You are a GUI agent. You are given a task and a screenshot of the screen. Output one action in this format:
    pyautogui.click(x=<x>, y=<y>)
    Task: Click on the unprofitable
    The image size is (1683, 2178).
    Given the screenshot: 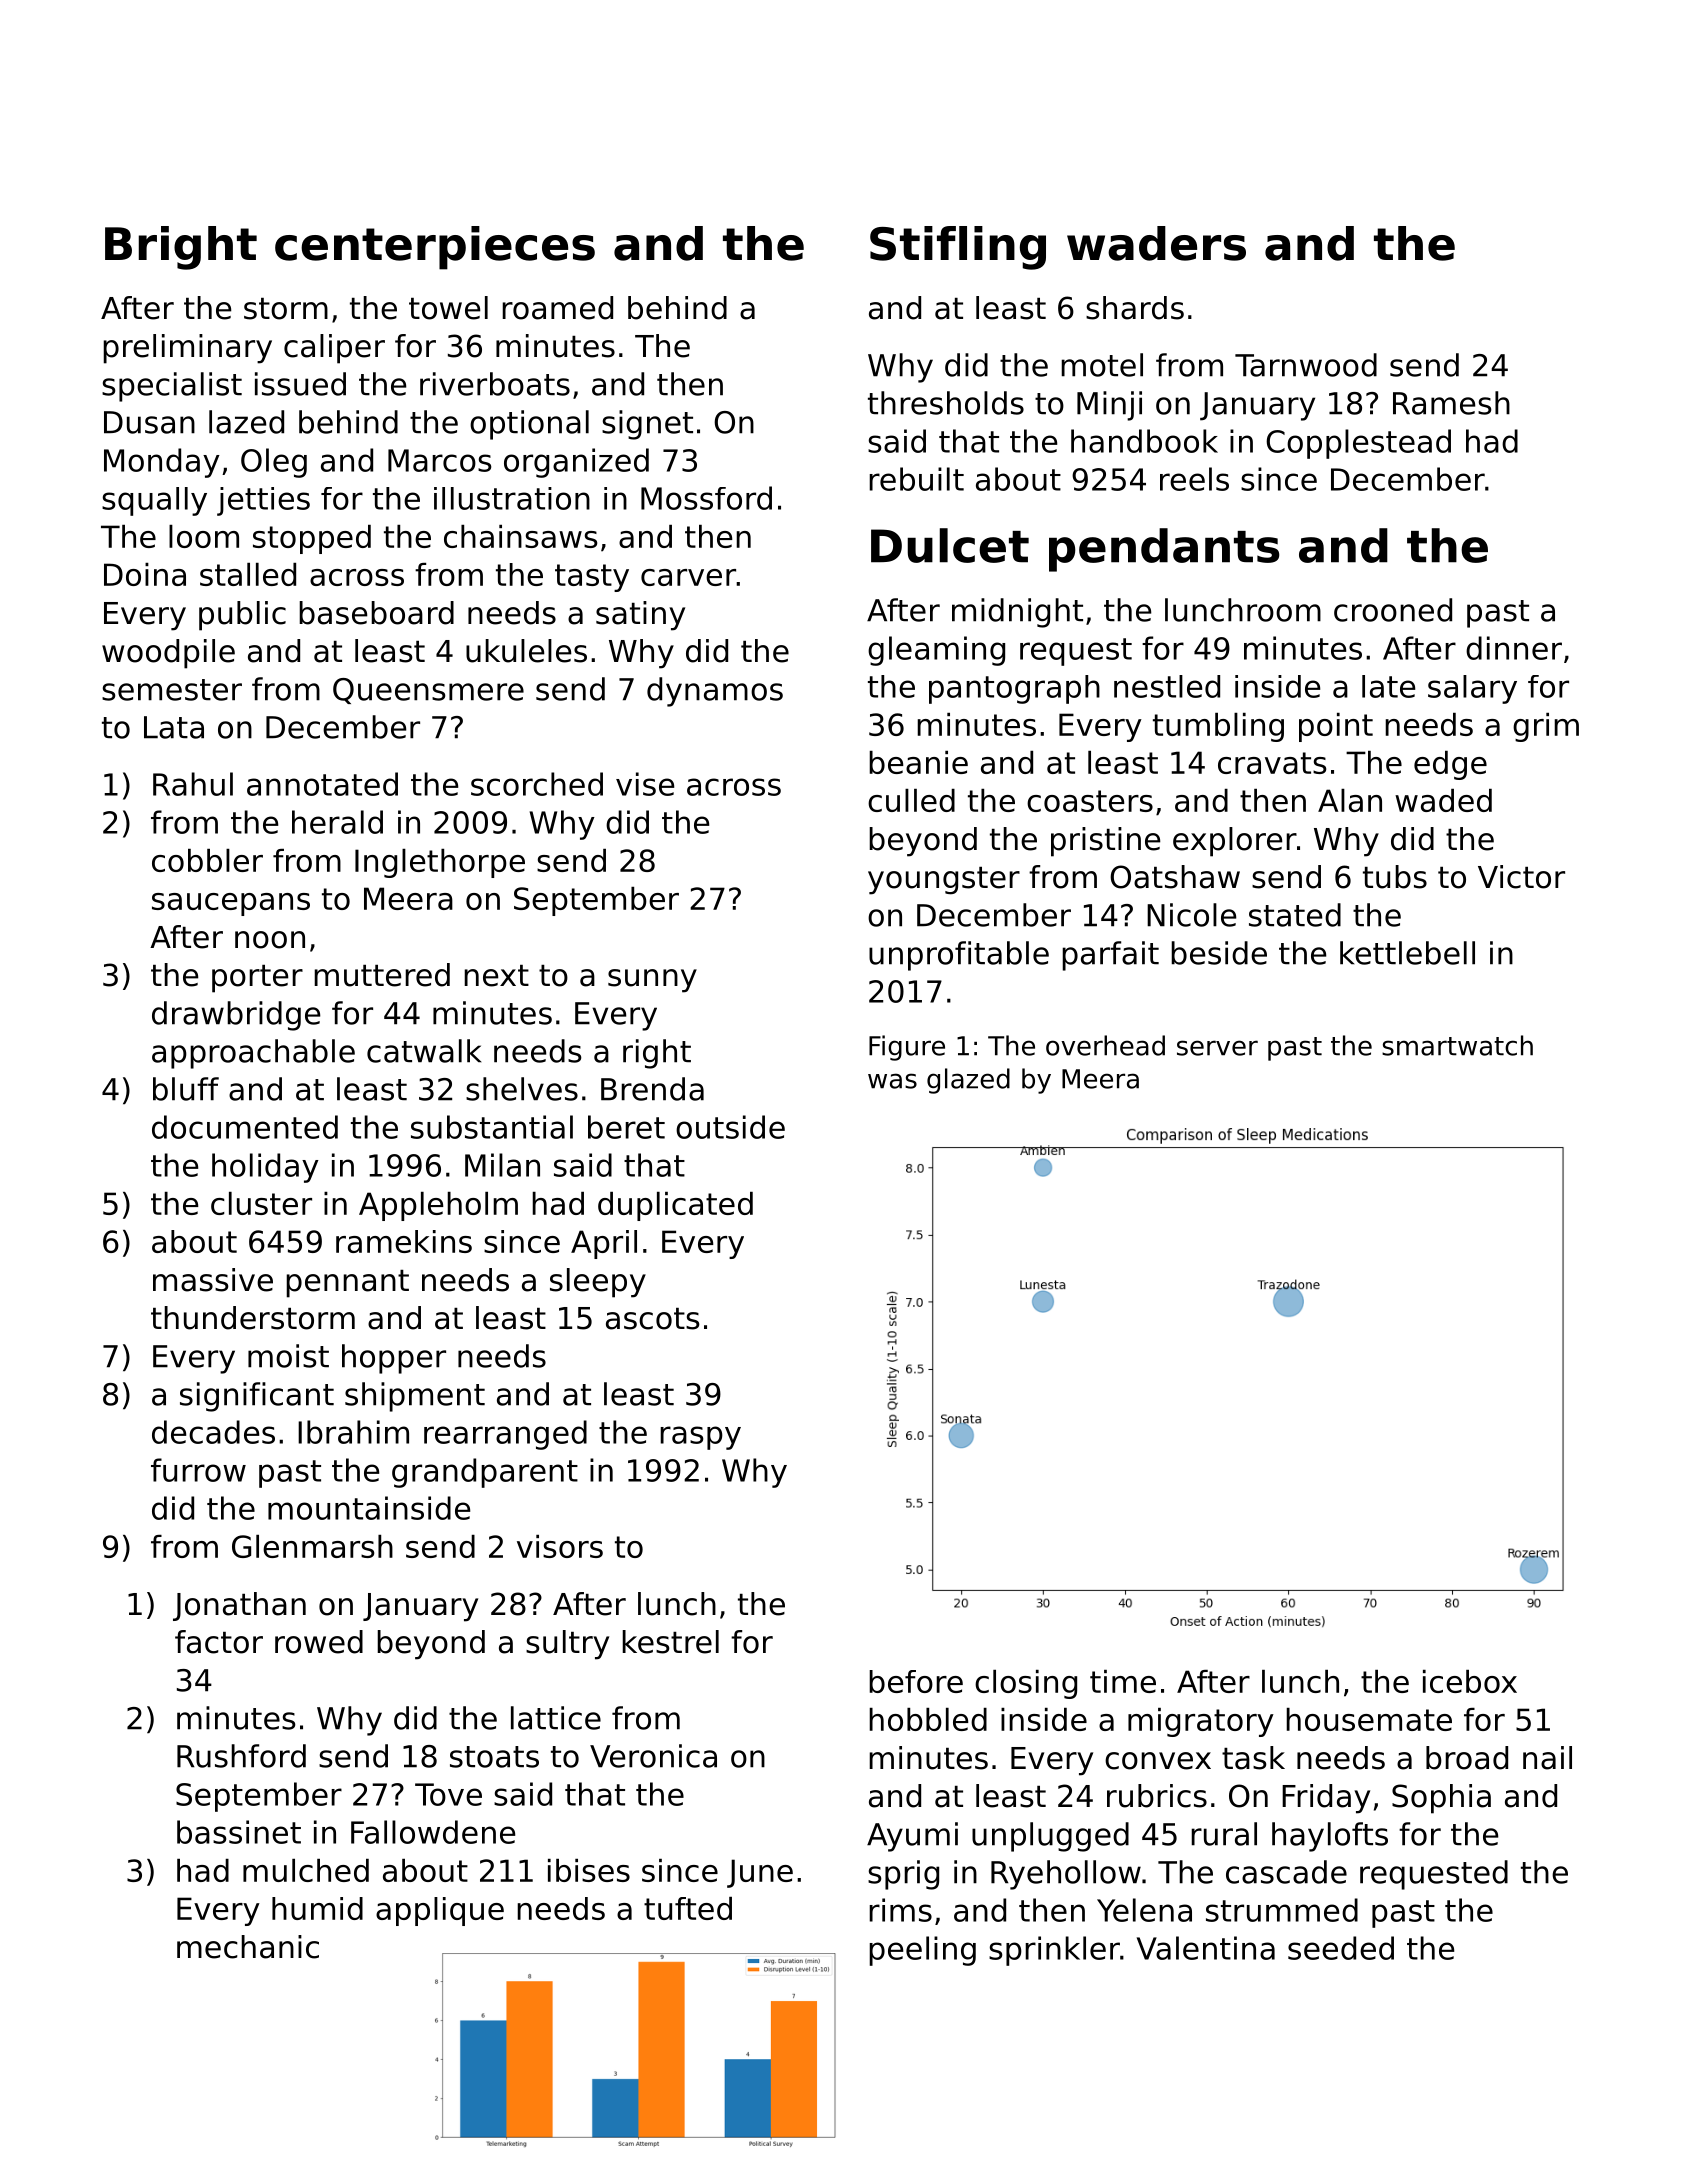 What is the action you would take?
    pyautogui.click(x=959, y=956)
